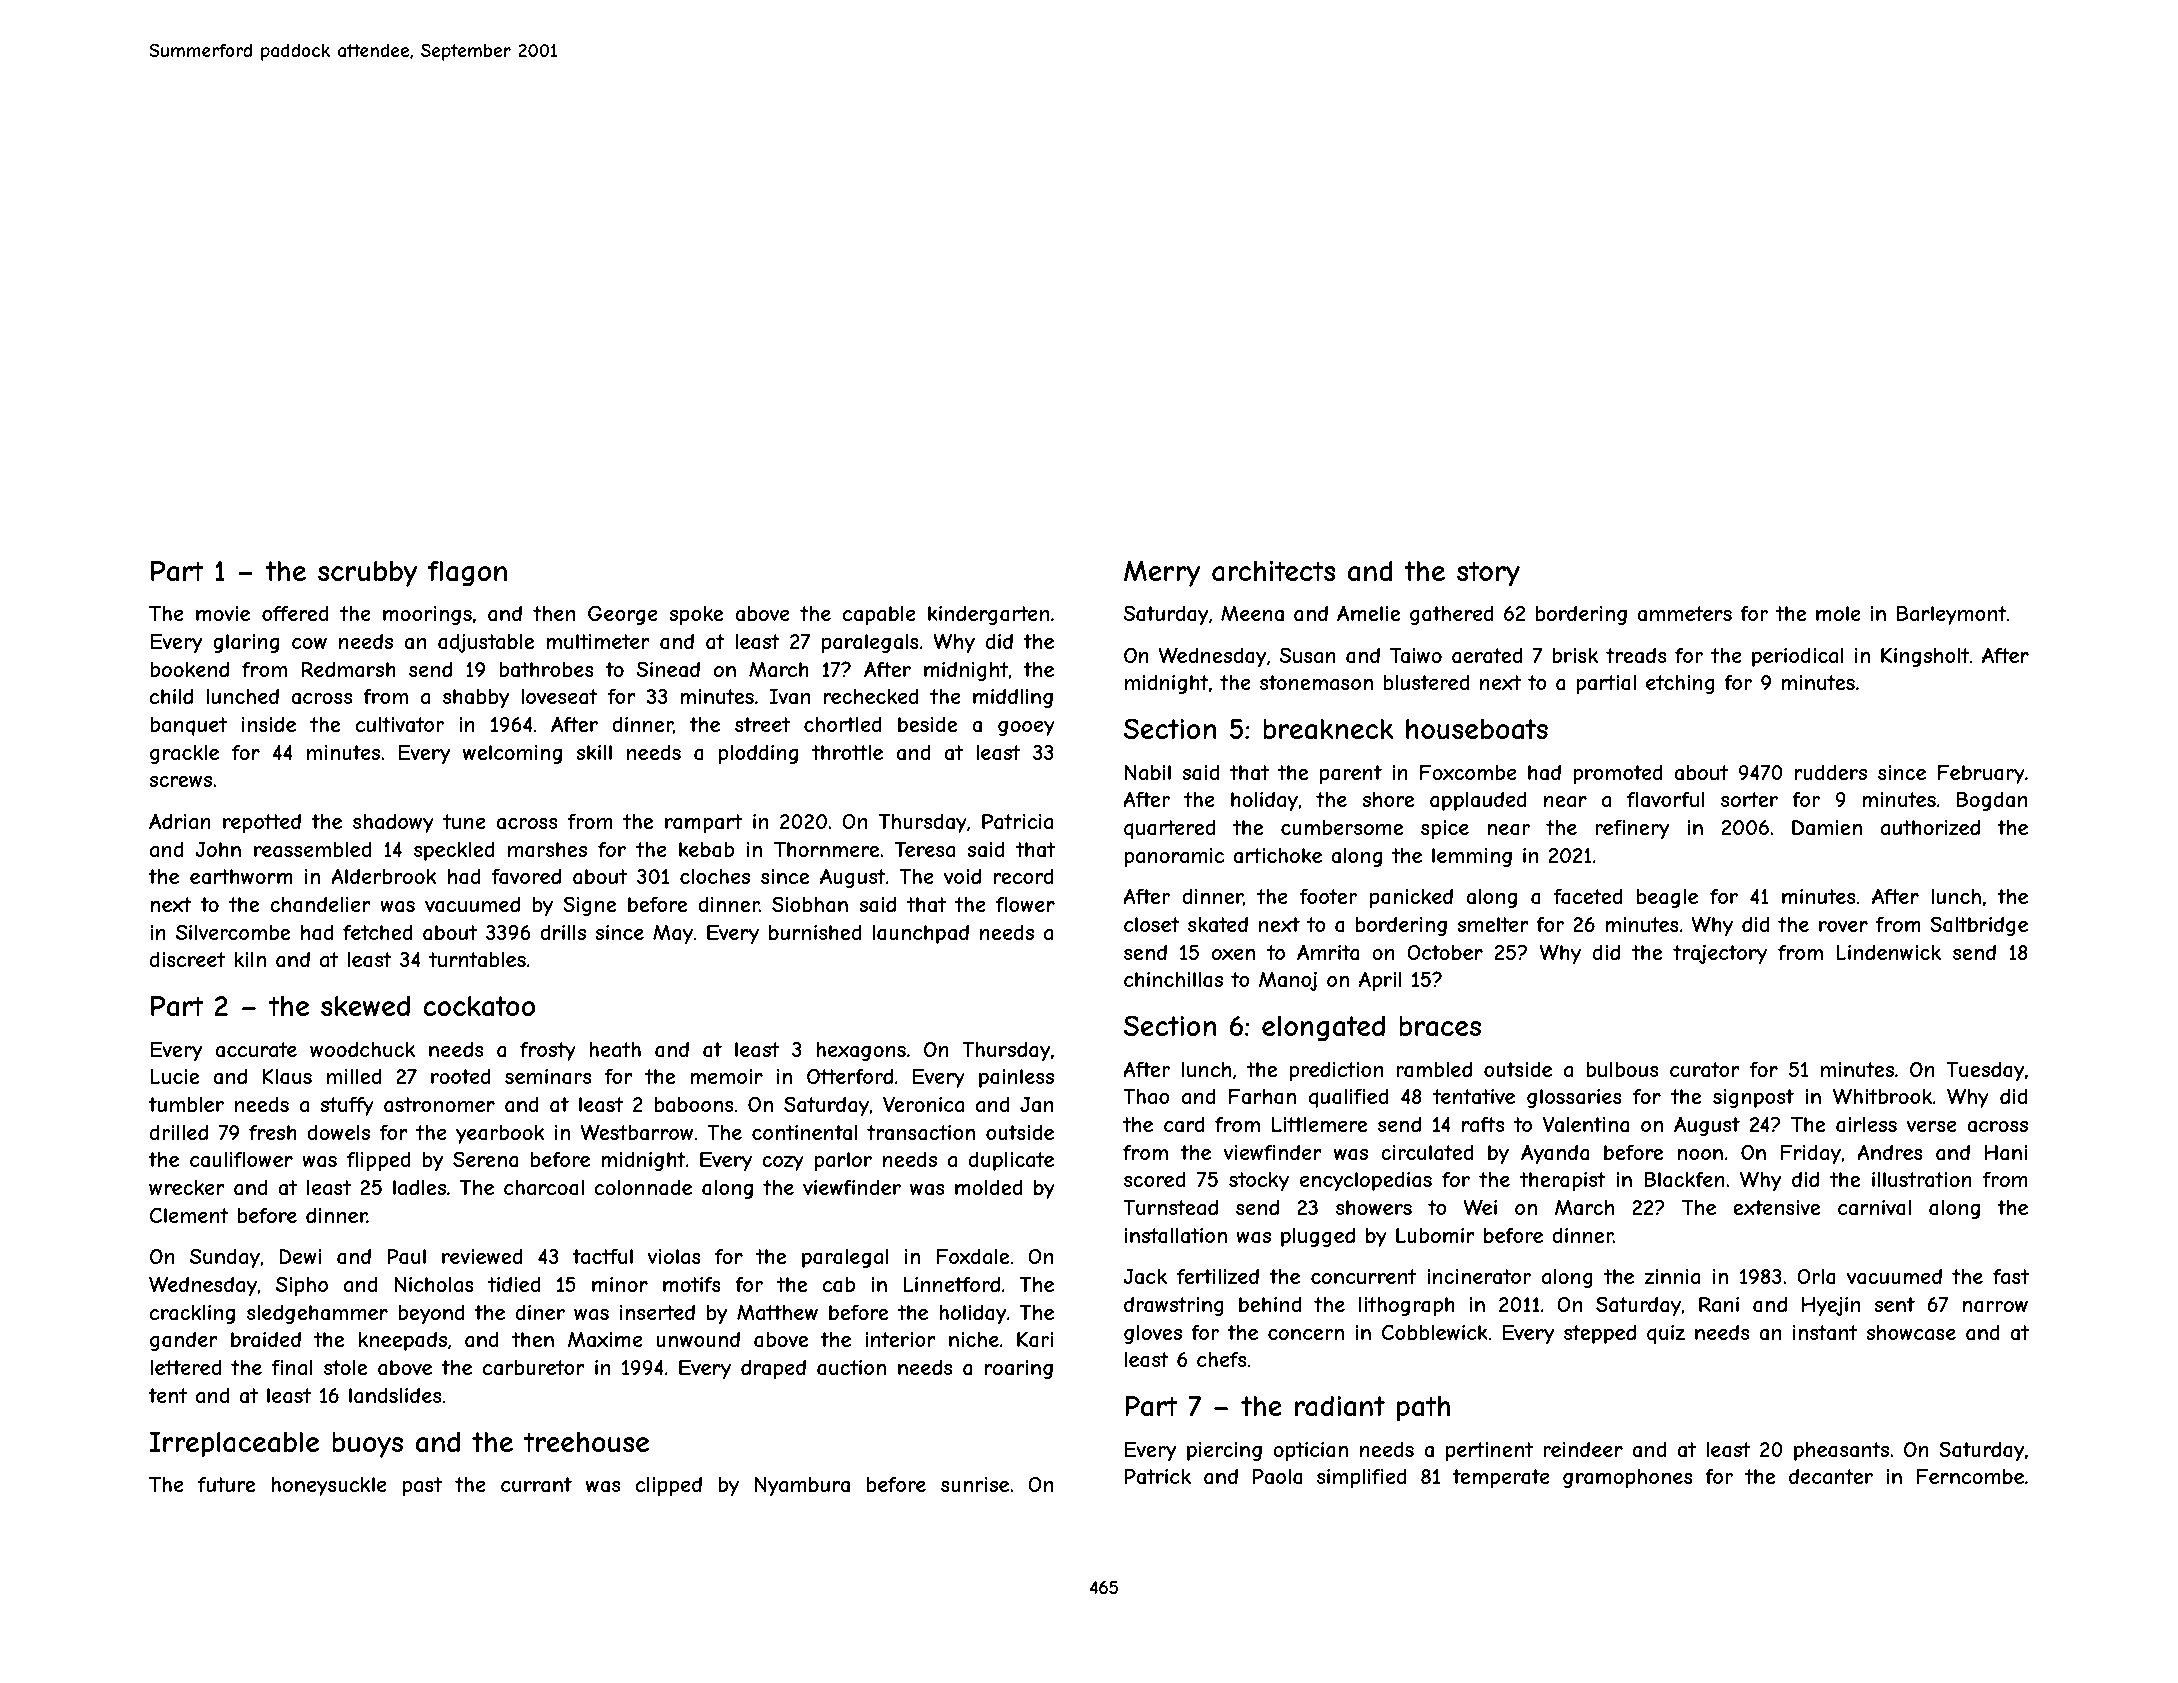 The image size is (2178, 1683). What do you see at coordinates (403, 1341) in the image?
I see `kneepads` at bounding box center [403, 1341].
